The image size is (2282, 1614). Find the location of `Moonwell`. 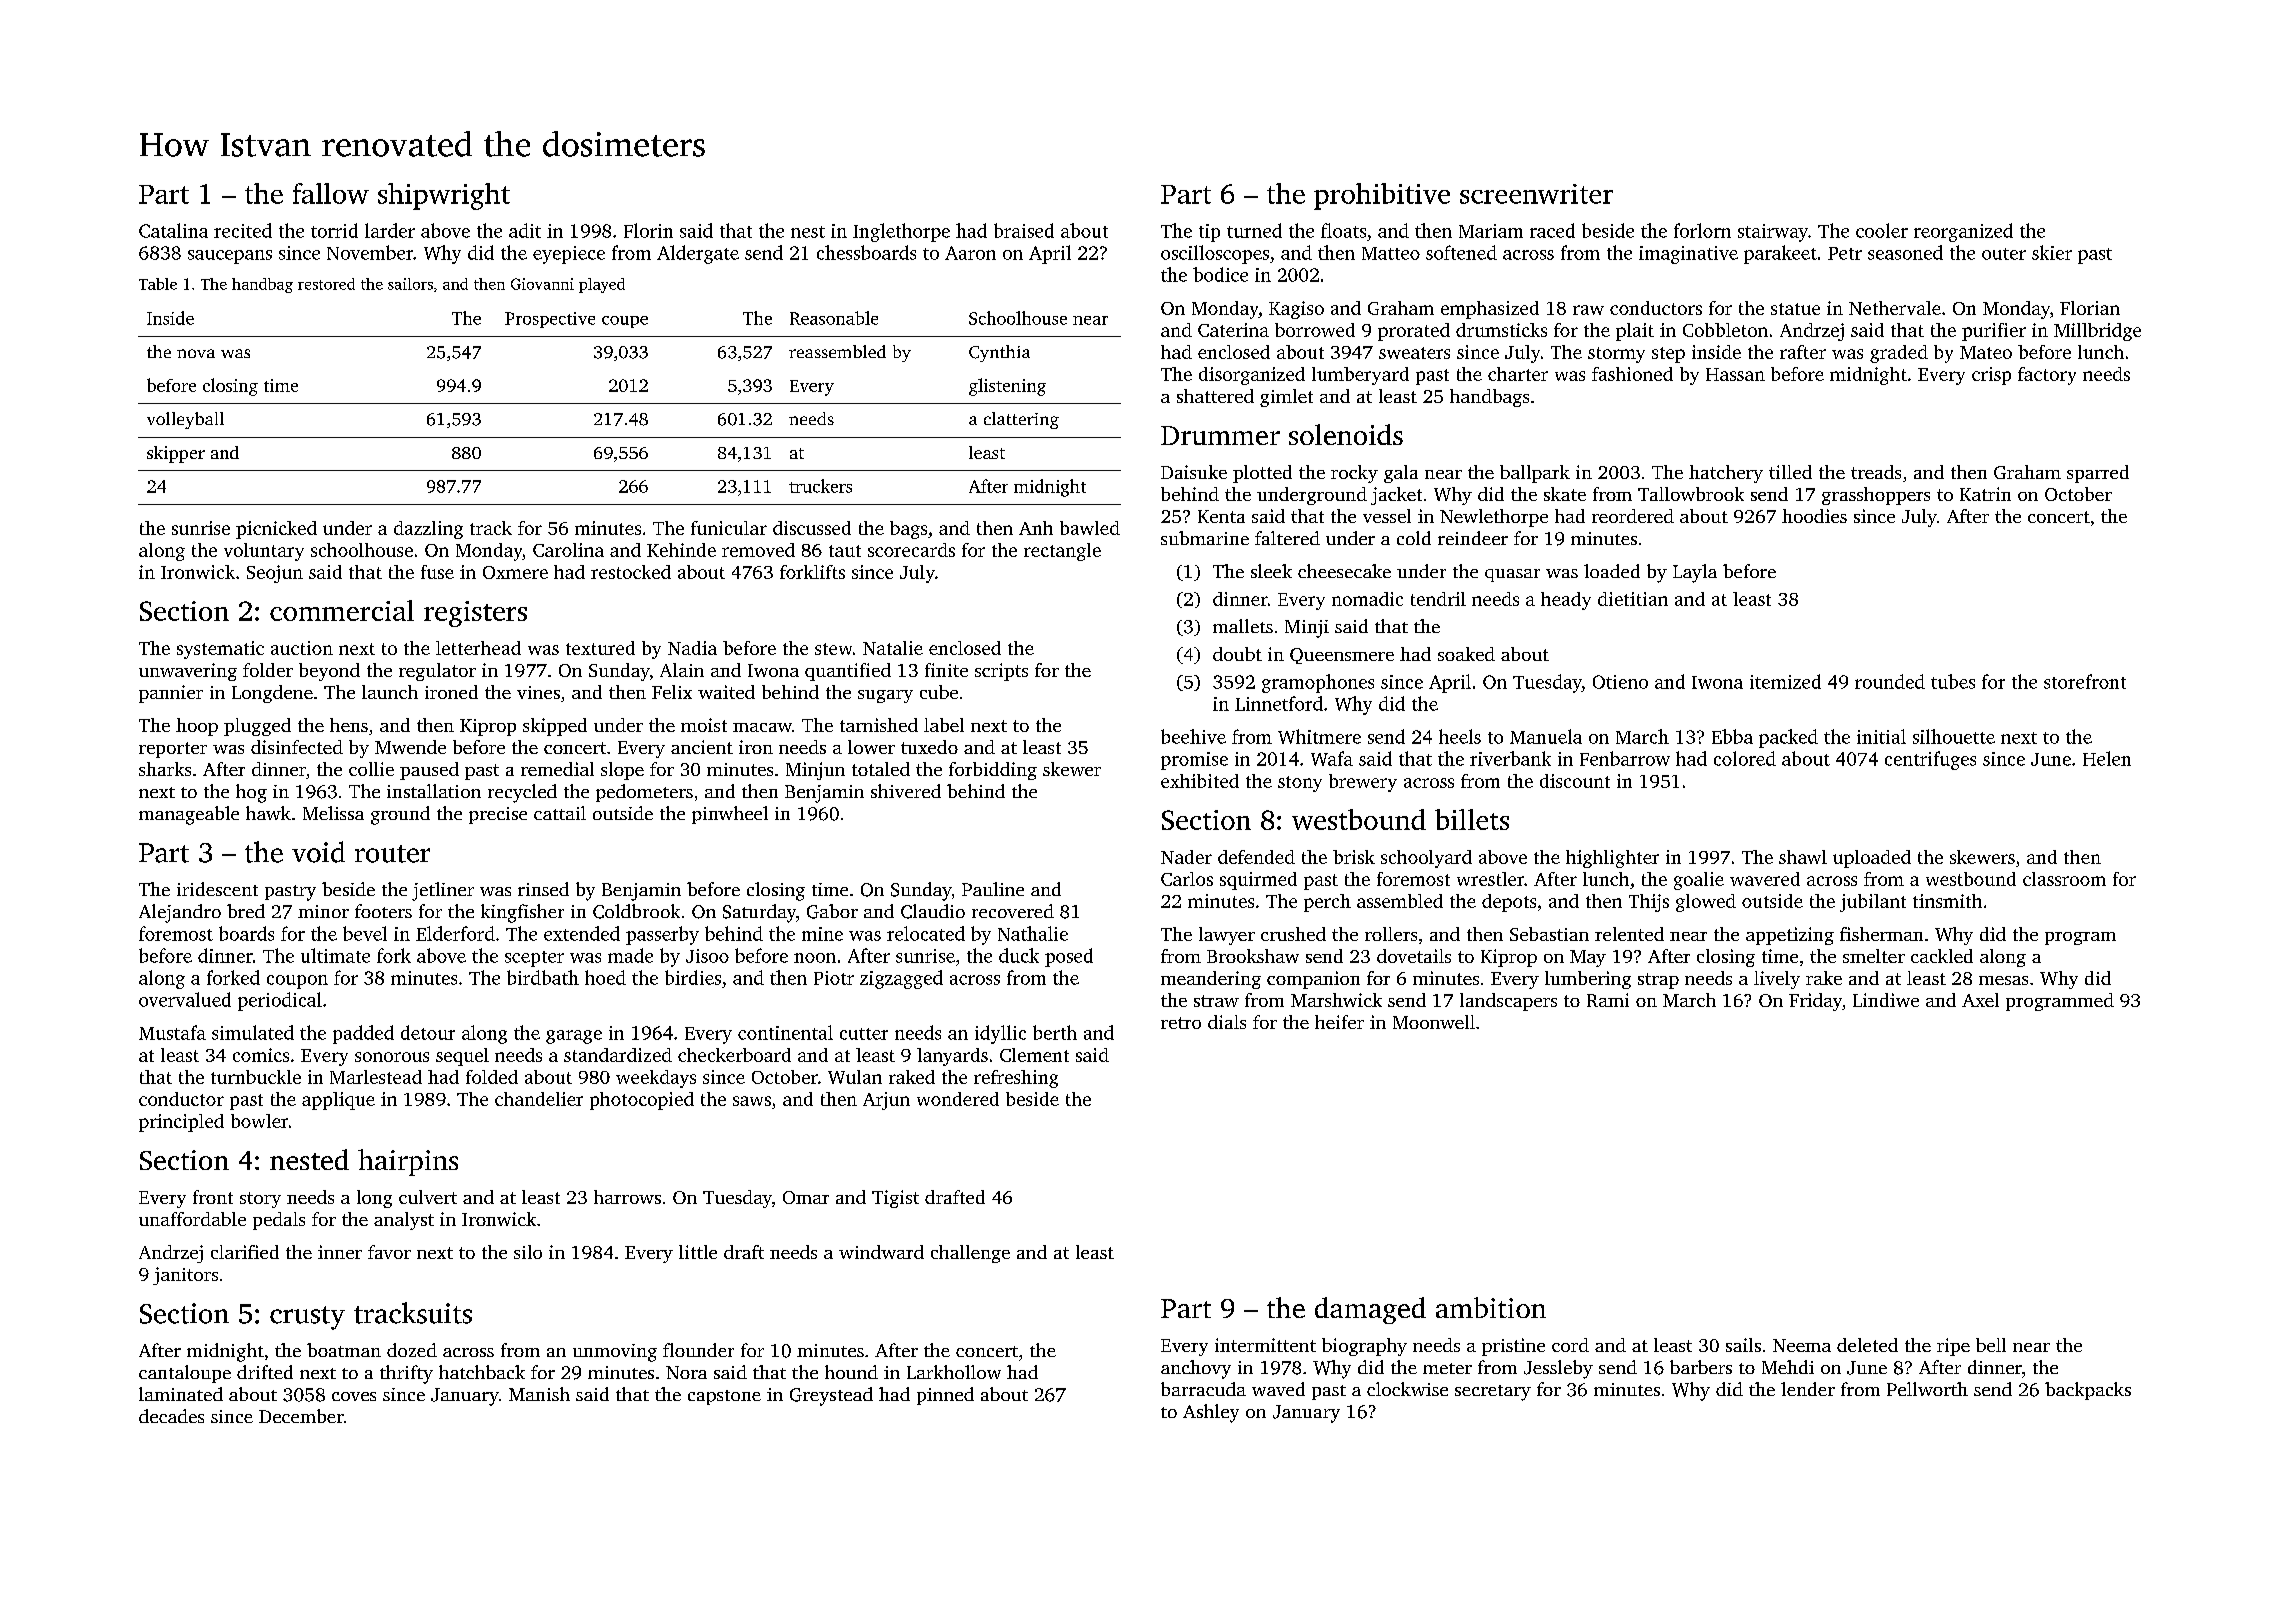

Moonwell is located at coordinates (1434, 1022).
